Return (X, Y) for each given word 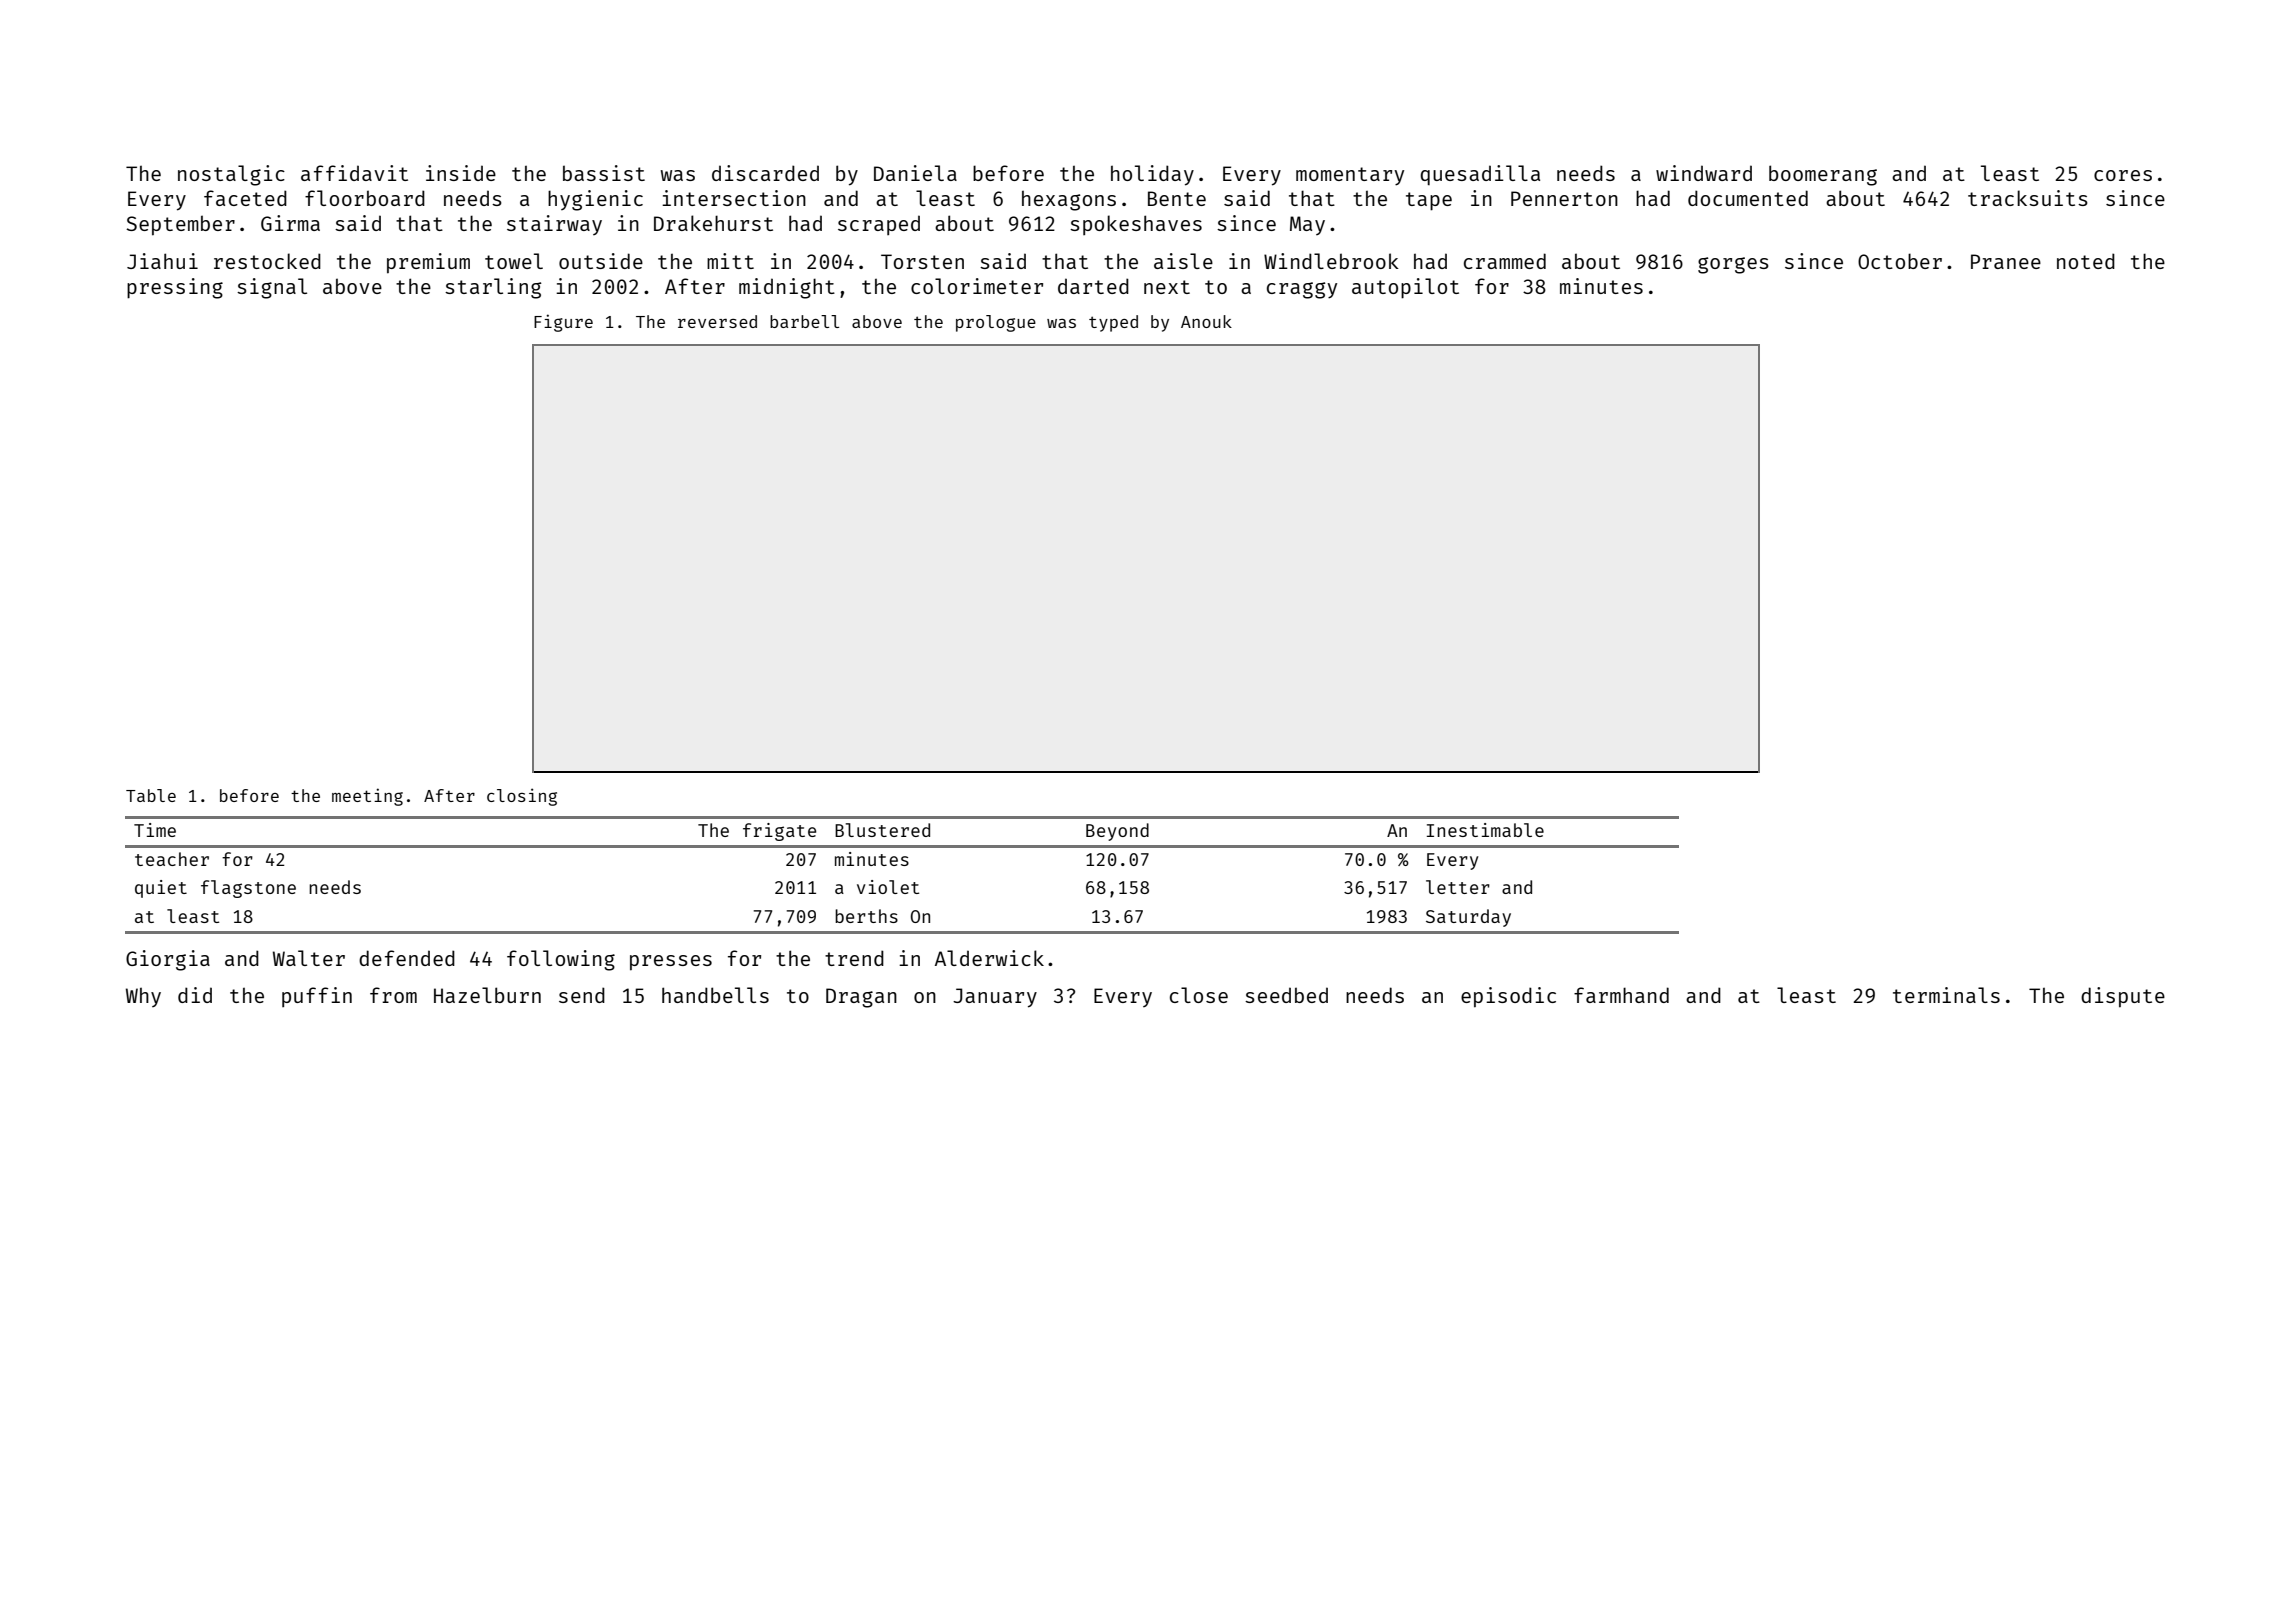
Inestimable (1485, 830)
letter (1458, 887)
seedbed (1286, 995)
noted (2086, 261)
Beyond (1117, 832)
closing (522, 797)
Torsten (922, 261)
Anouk (1206, 321)
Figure (563, 323)
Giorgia (168, 960)
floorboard (365, 198)
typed (1113, 323)
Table (151, 795)
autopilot (1405, 288)
